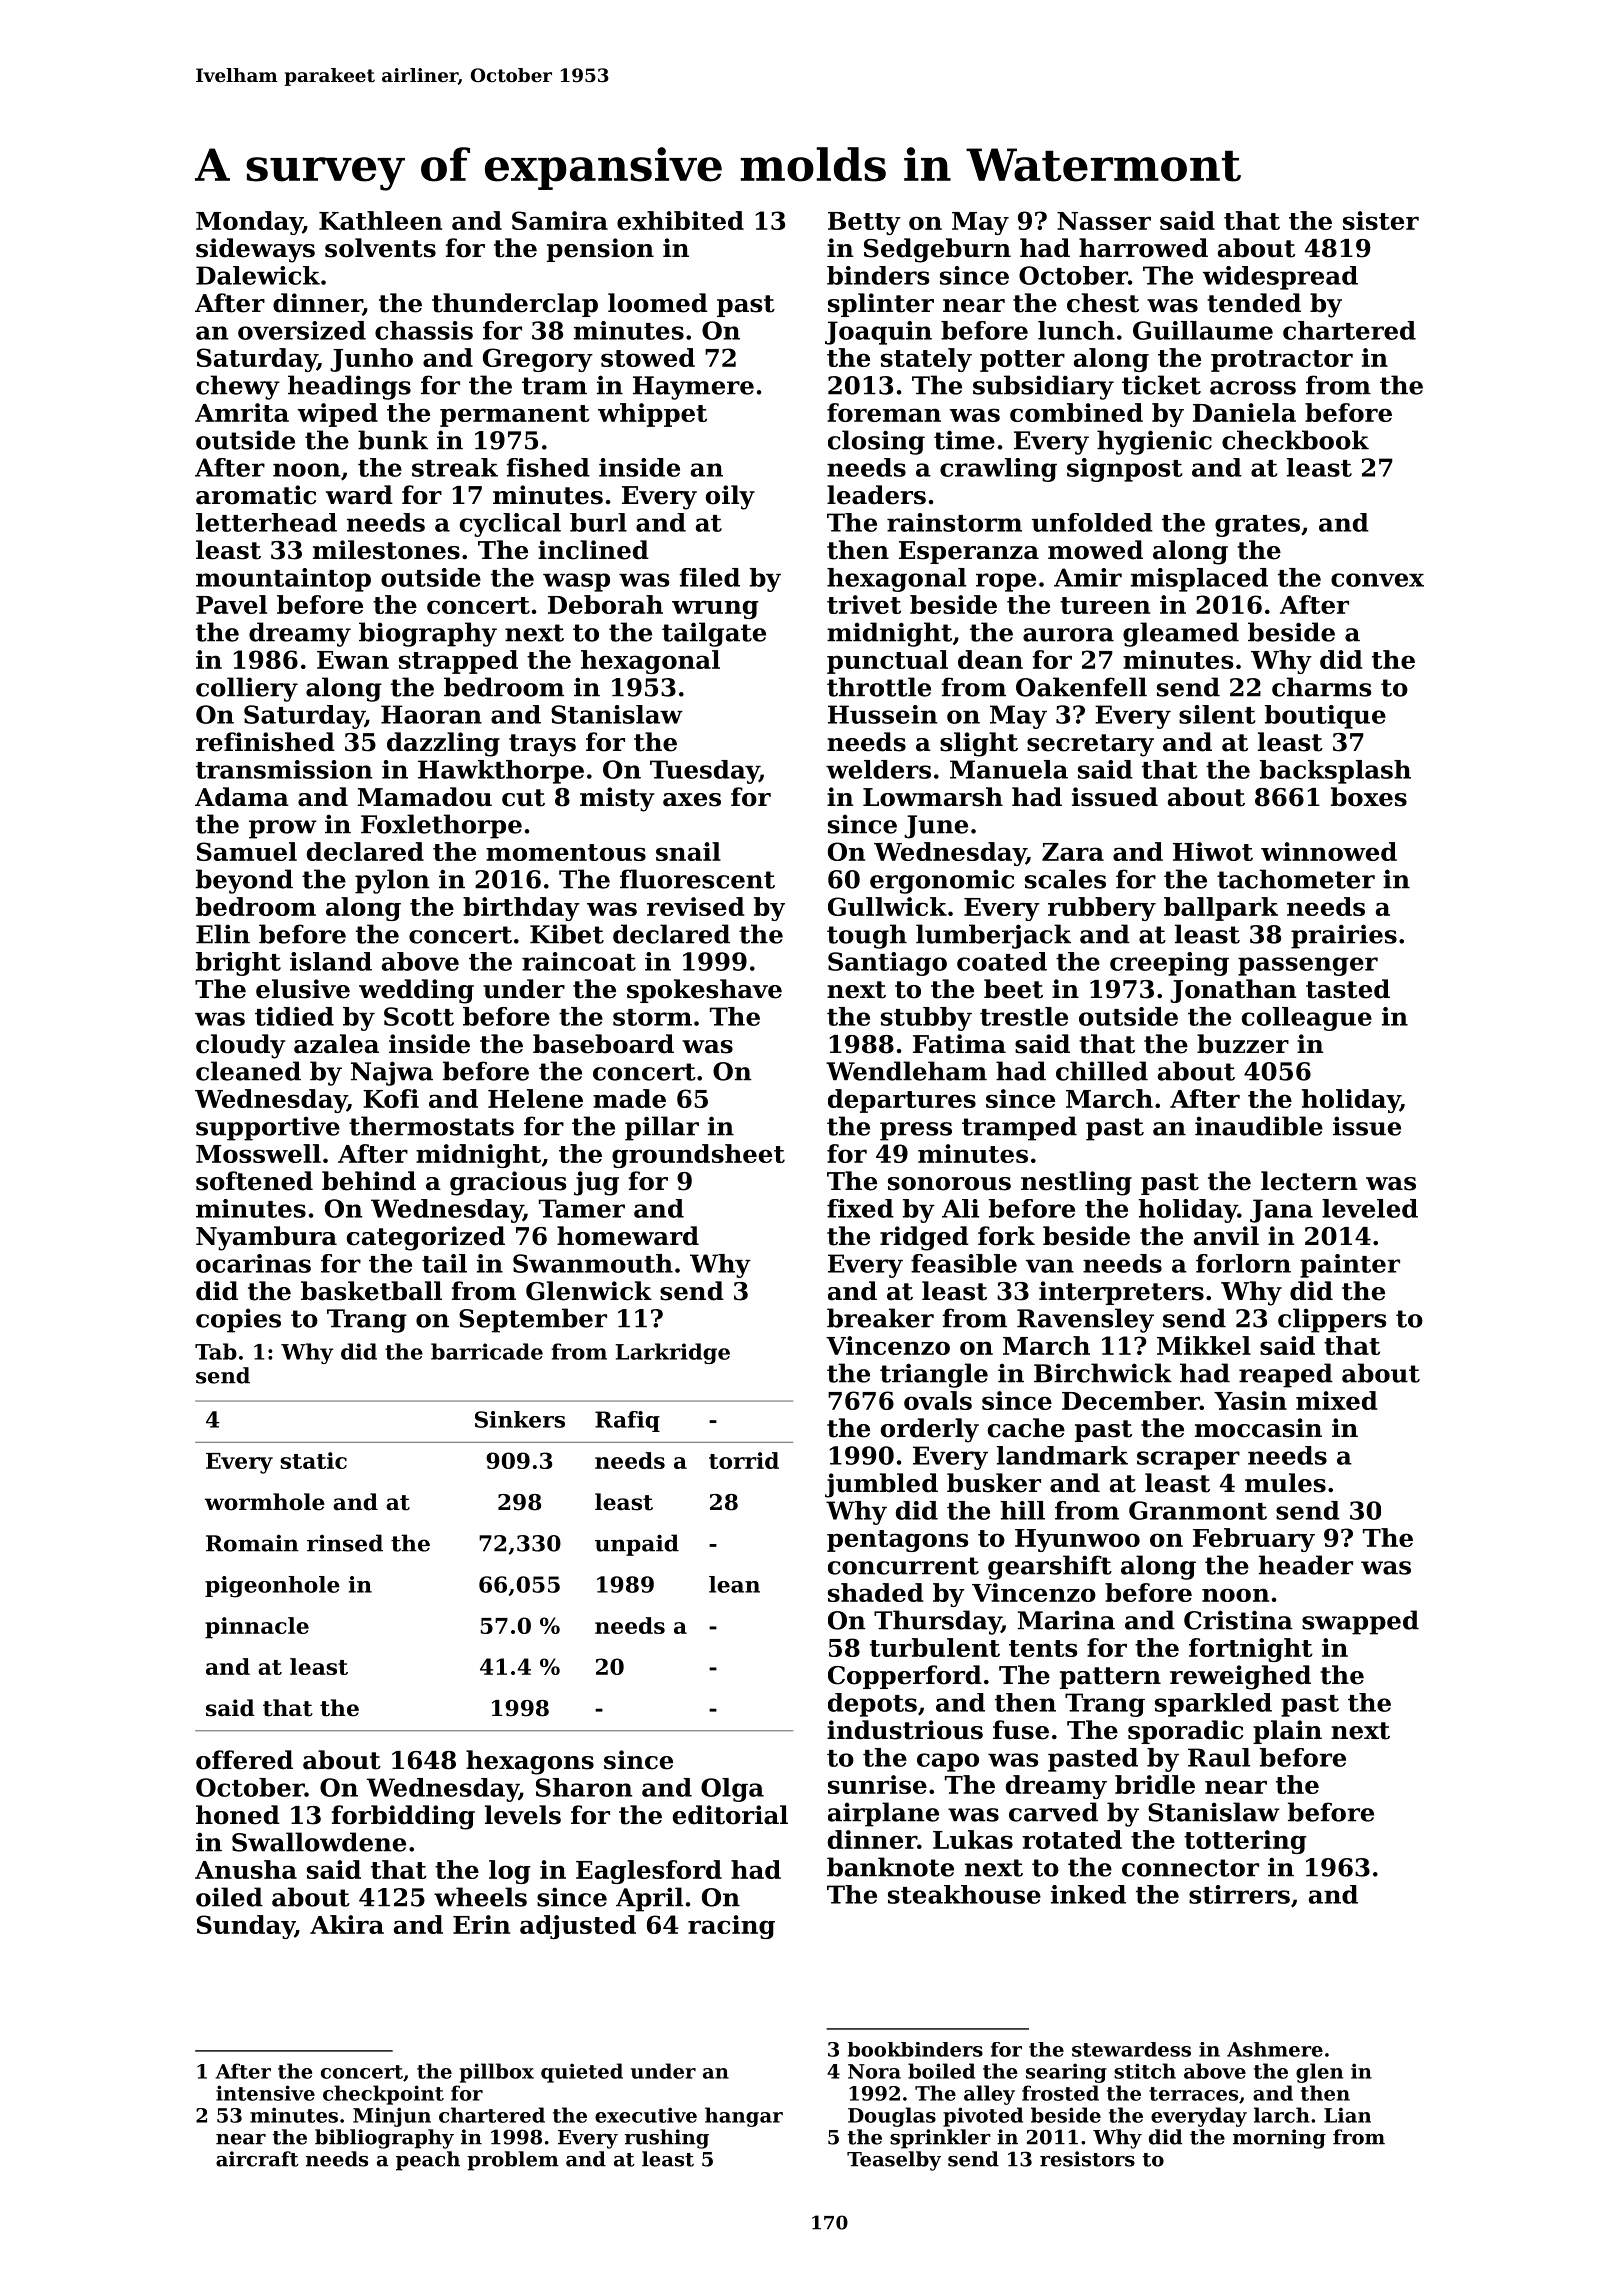 The image size is (1620, 2292). What do you see at coordinates (257, 2159) in the image?
I see `aircraft` at bounding box center [257, 2159].
